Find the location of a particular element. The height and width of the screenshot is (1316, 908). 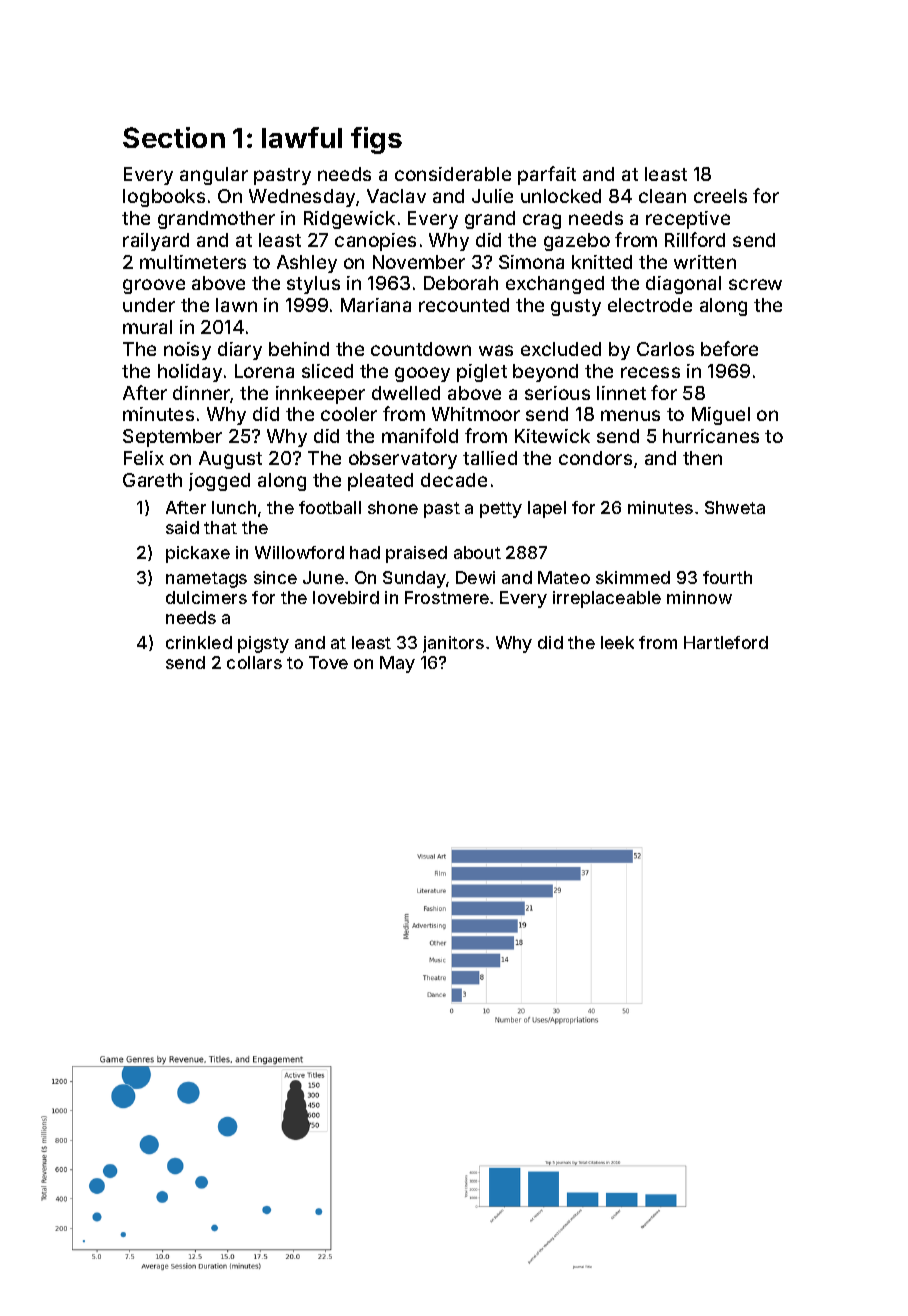

crag is located at coordinates (542, 221).
